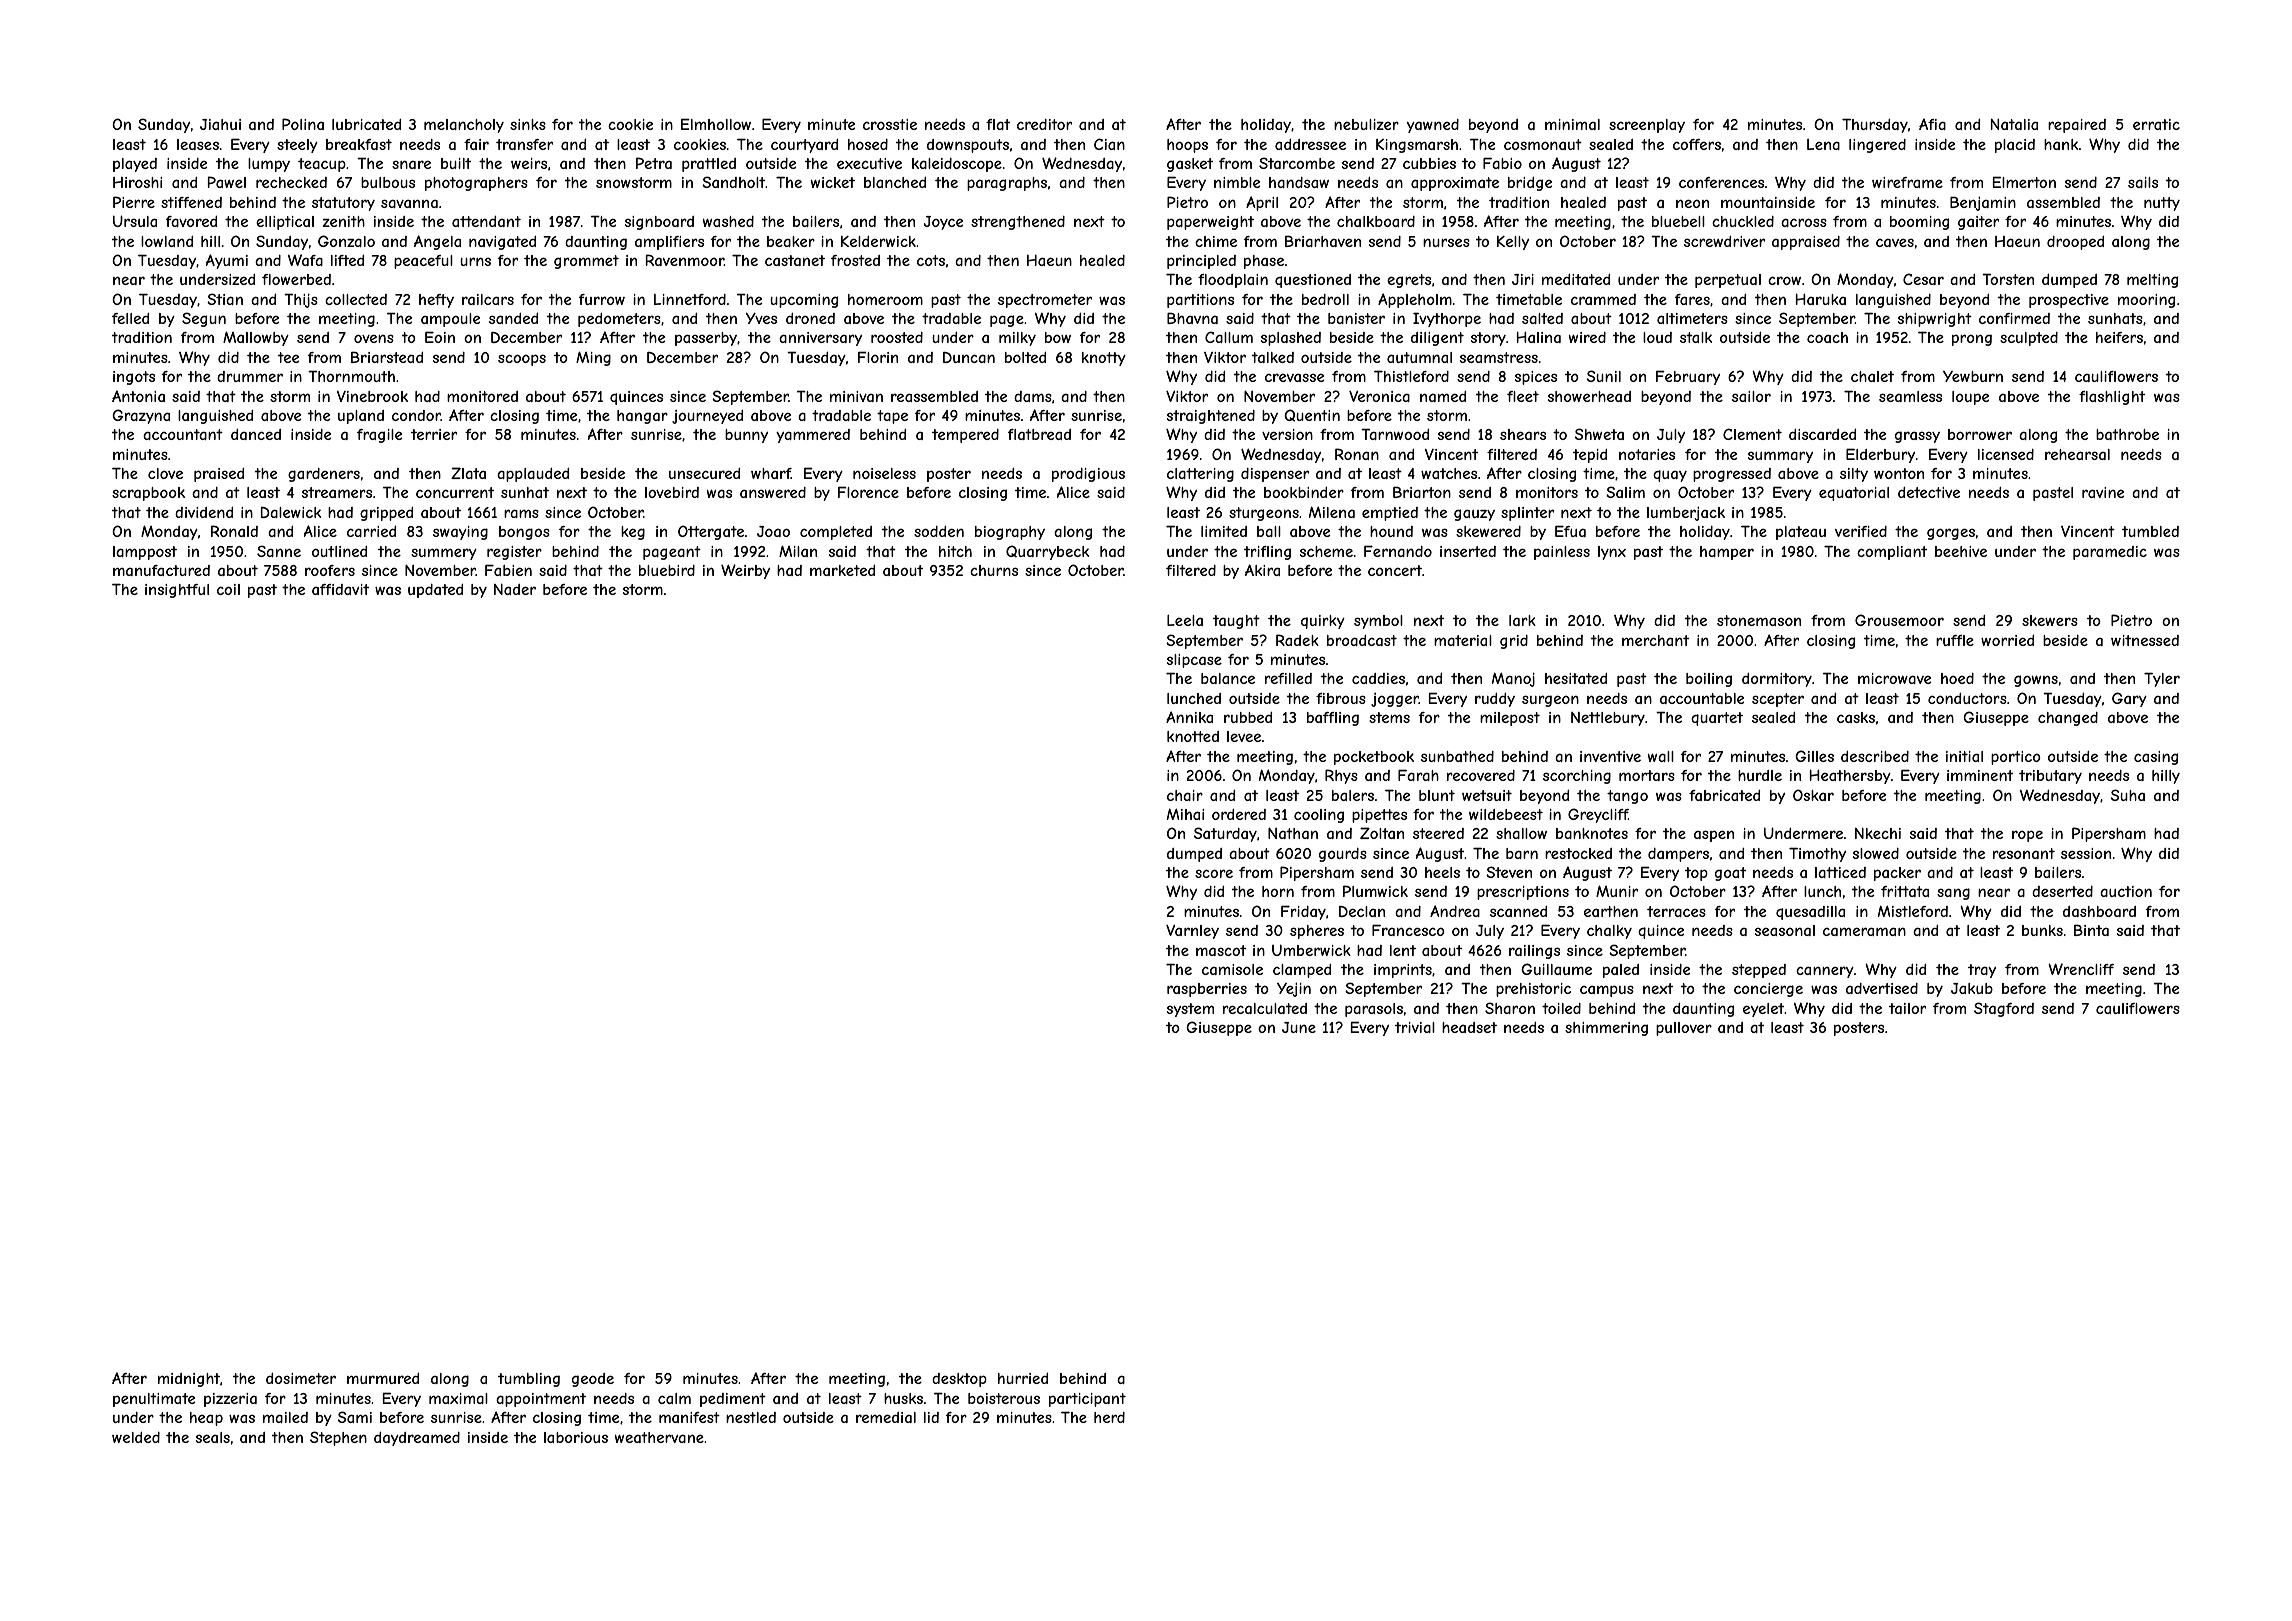 This screenshot has width=2292, height=1621. What do you see at coordinates (1044, 124) in the screenshot?
I see `creditor` at bounding box center [1044, 124].
